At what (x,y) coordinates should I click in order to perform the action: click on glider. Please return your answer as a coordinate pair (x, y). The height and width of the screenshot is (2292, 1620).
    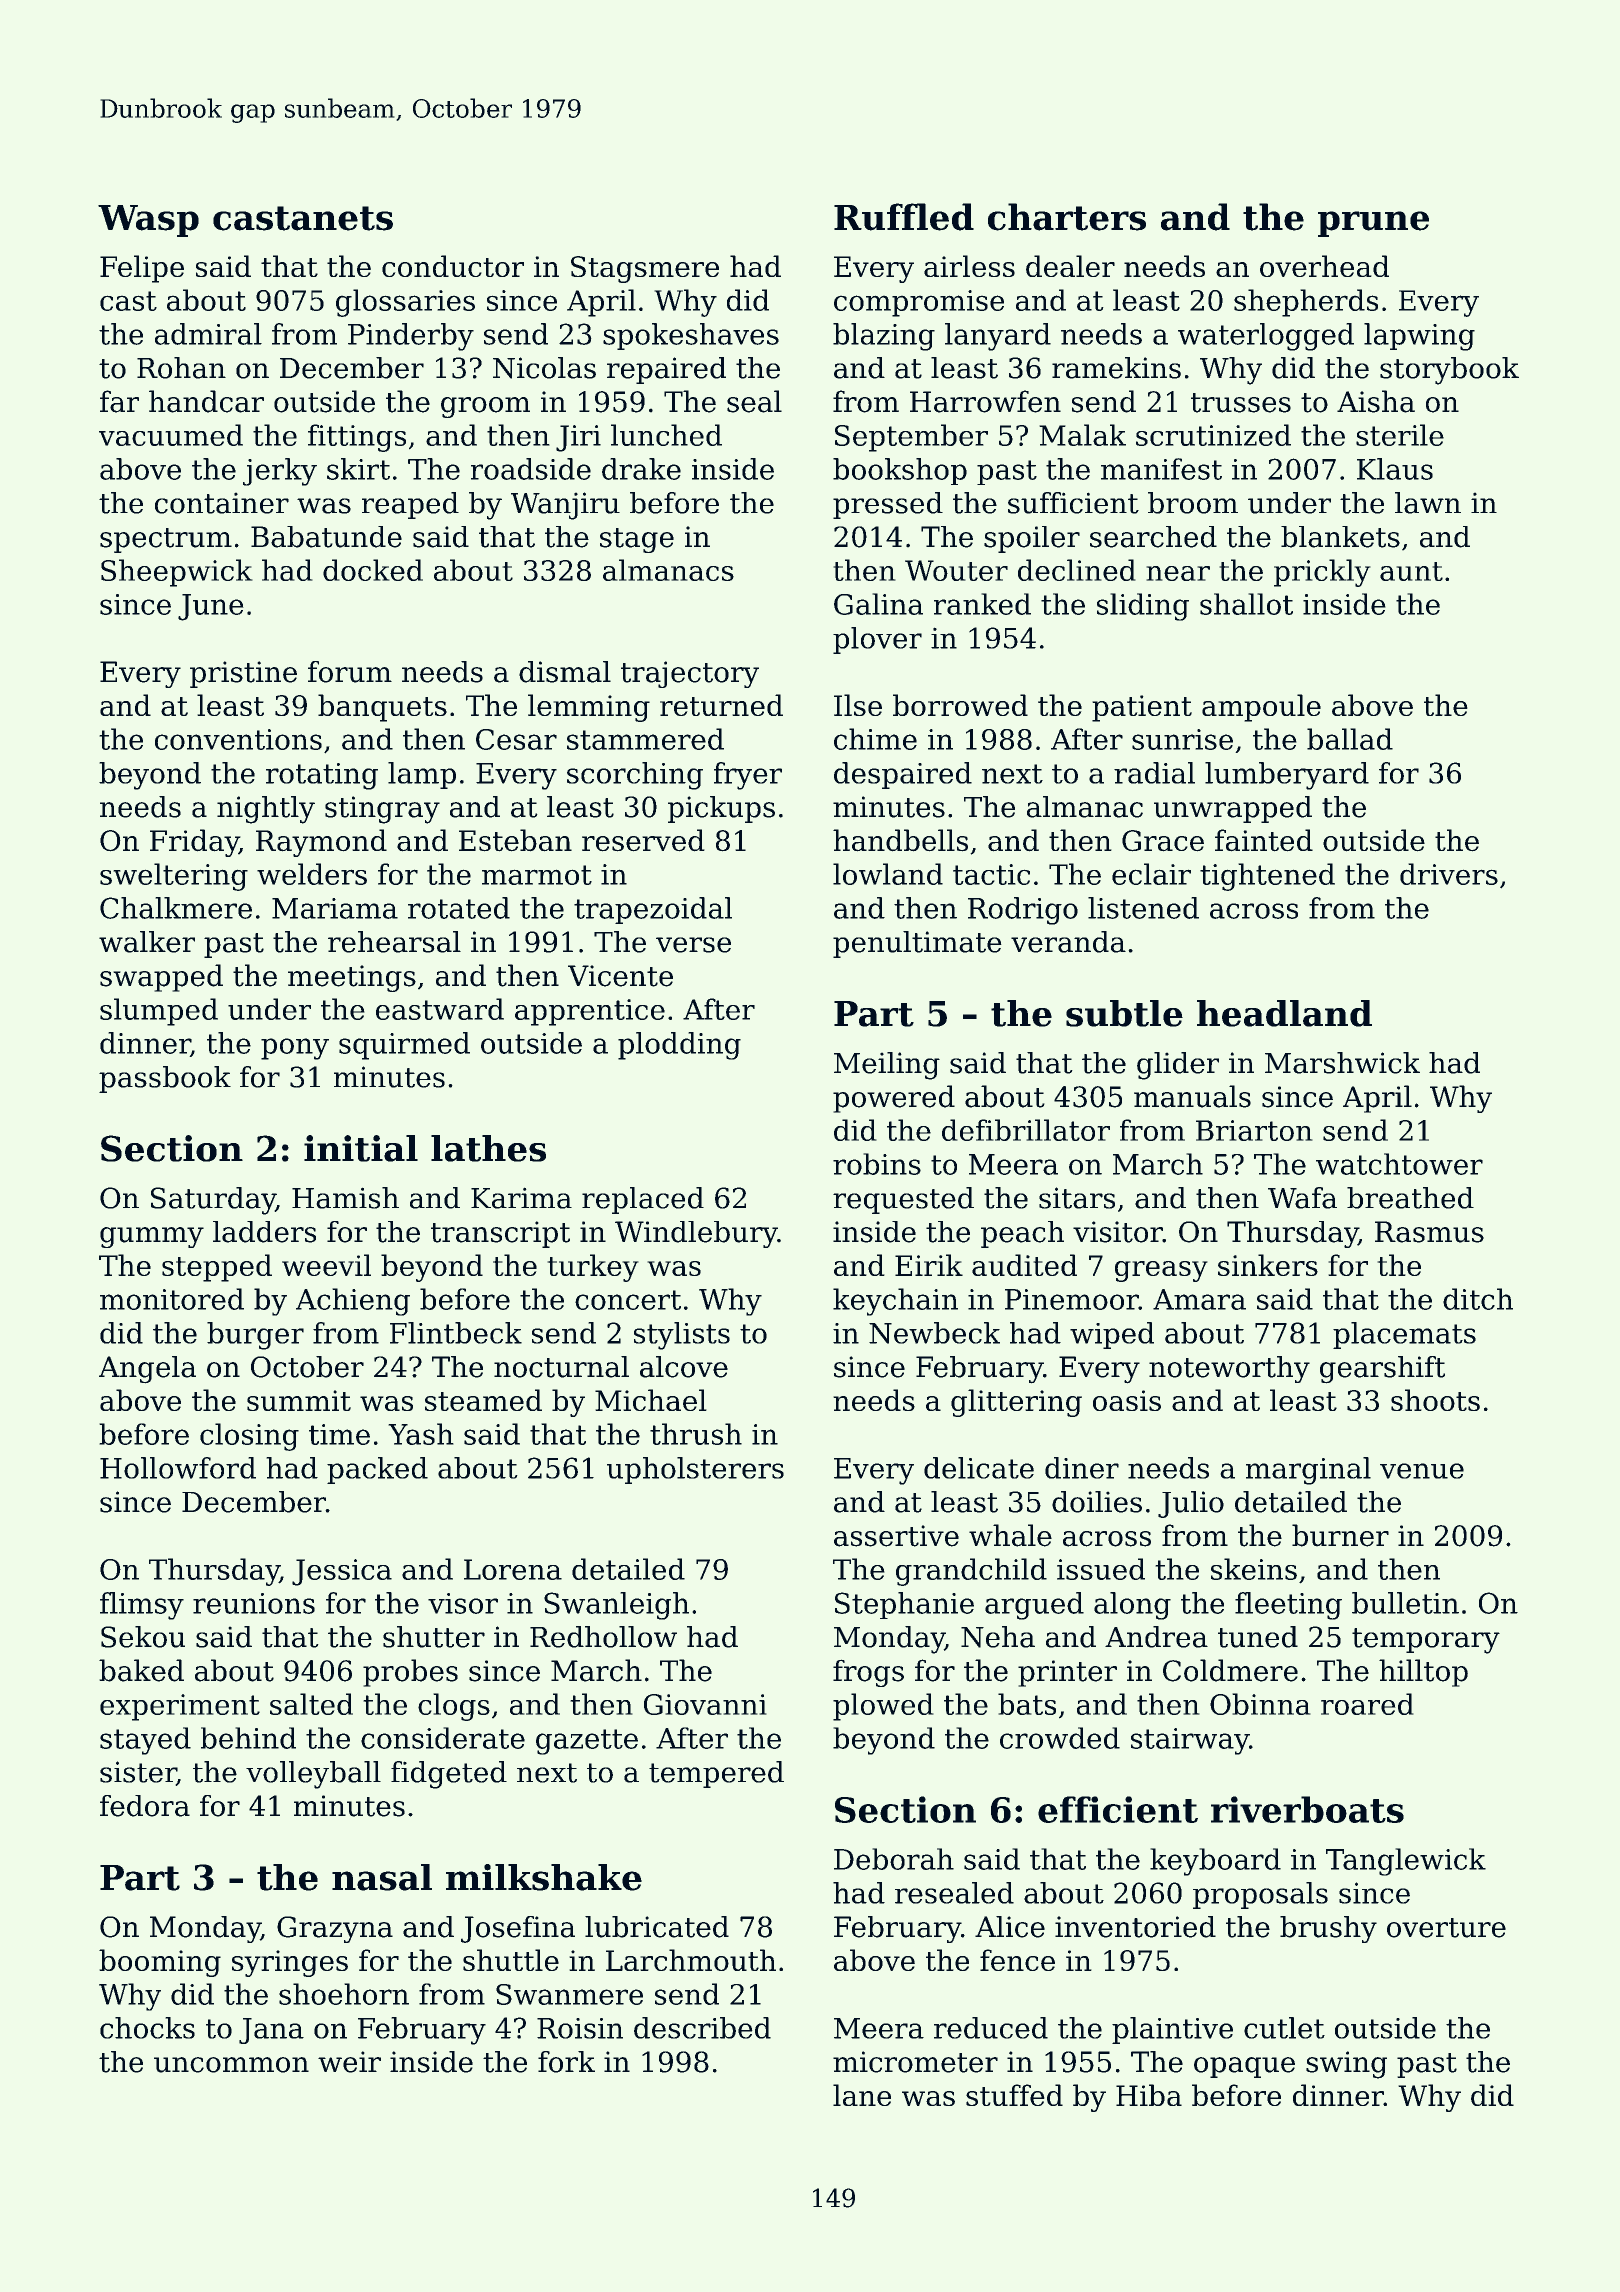
    Looking at the image, I should click on (1178, 1066).
